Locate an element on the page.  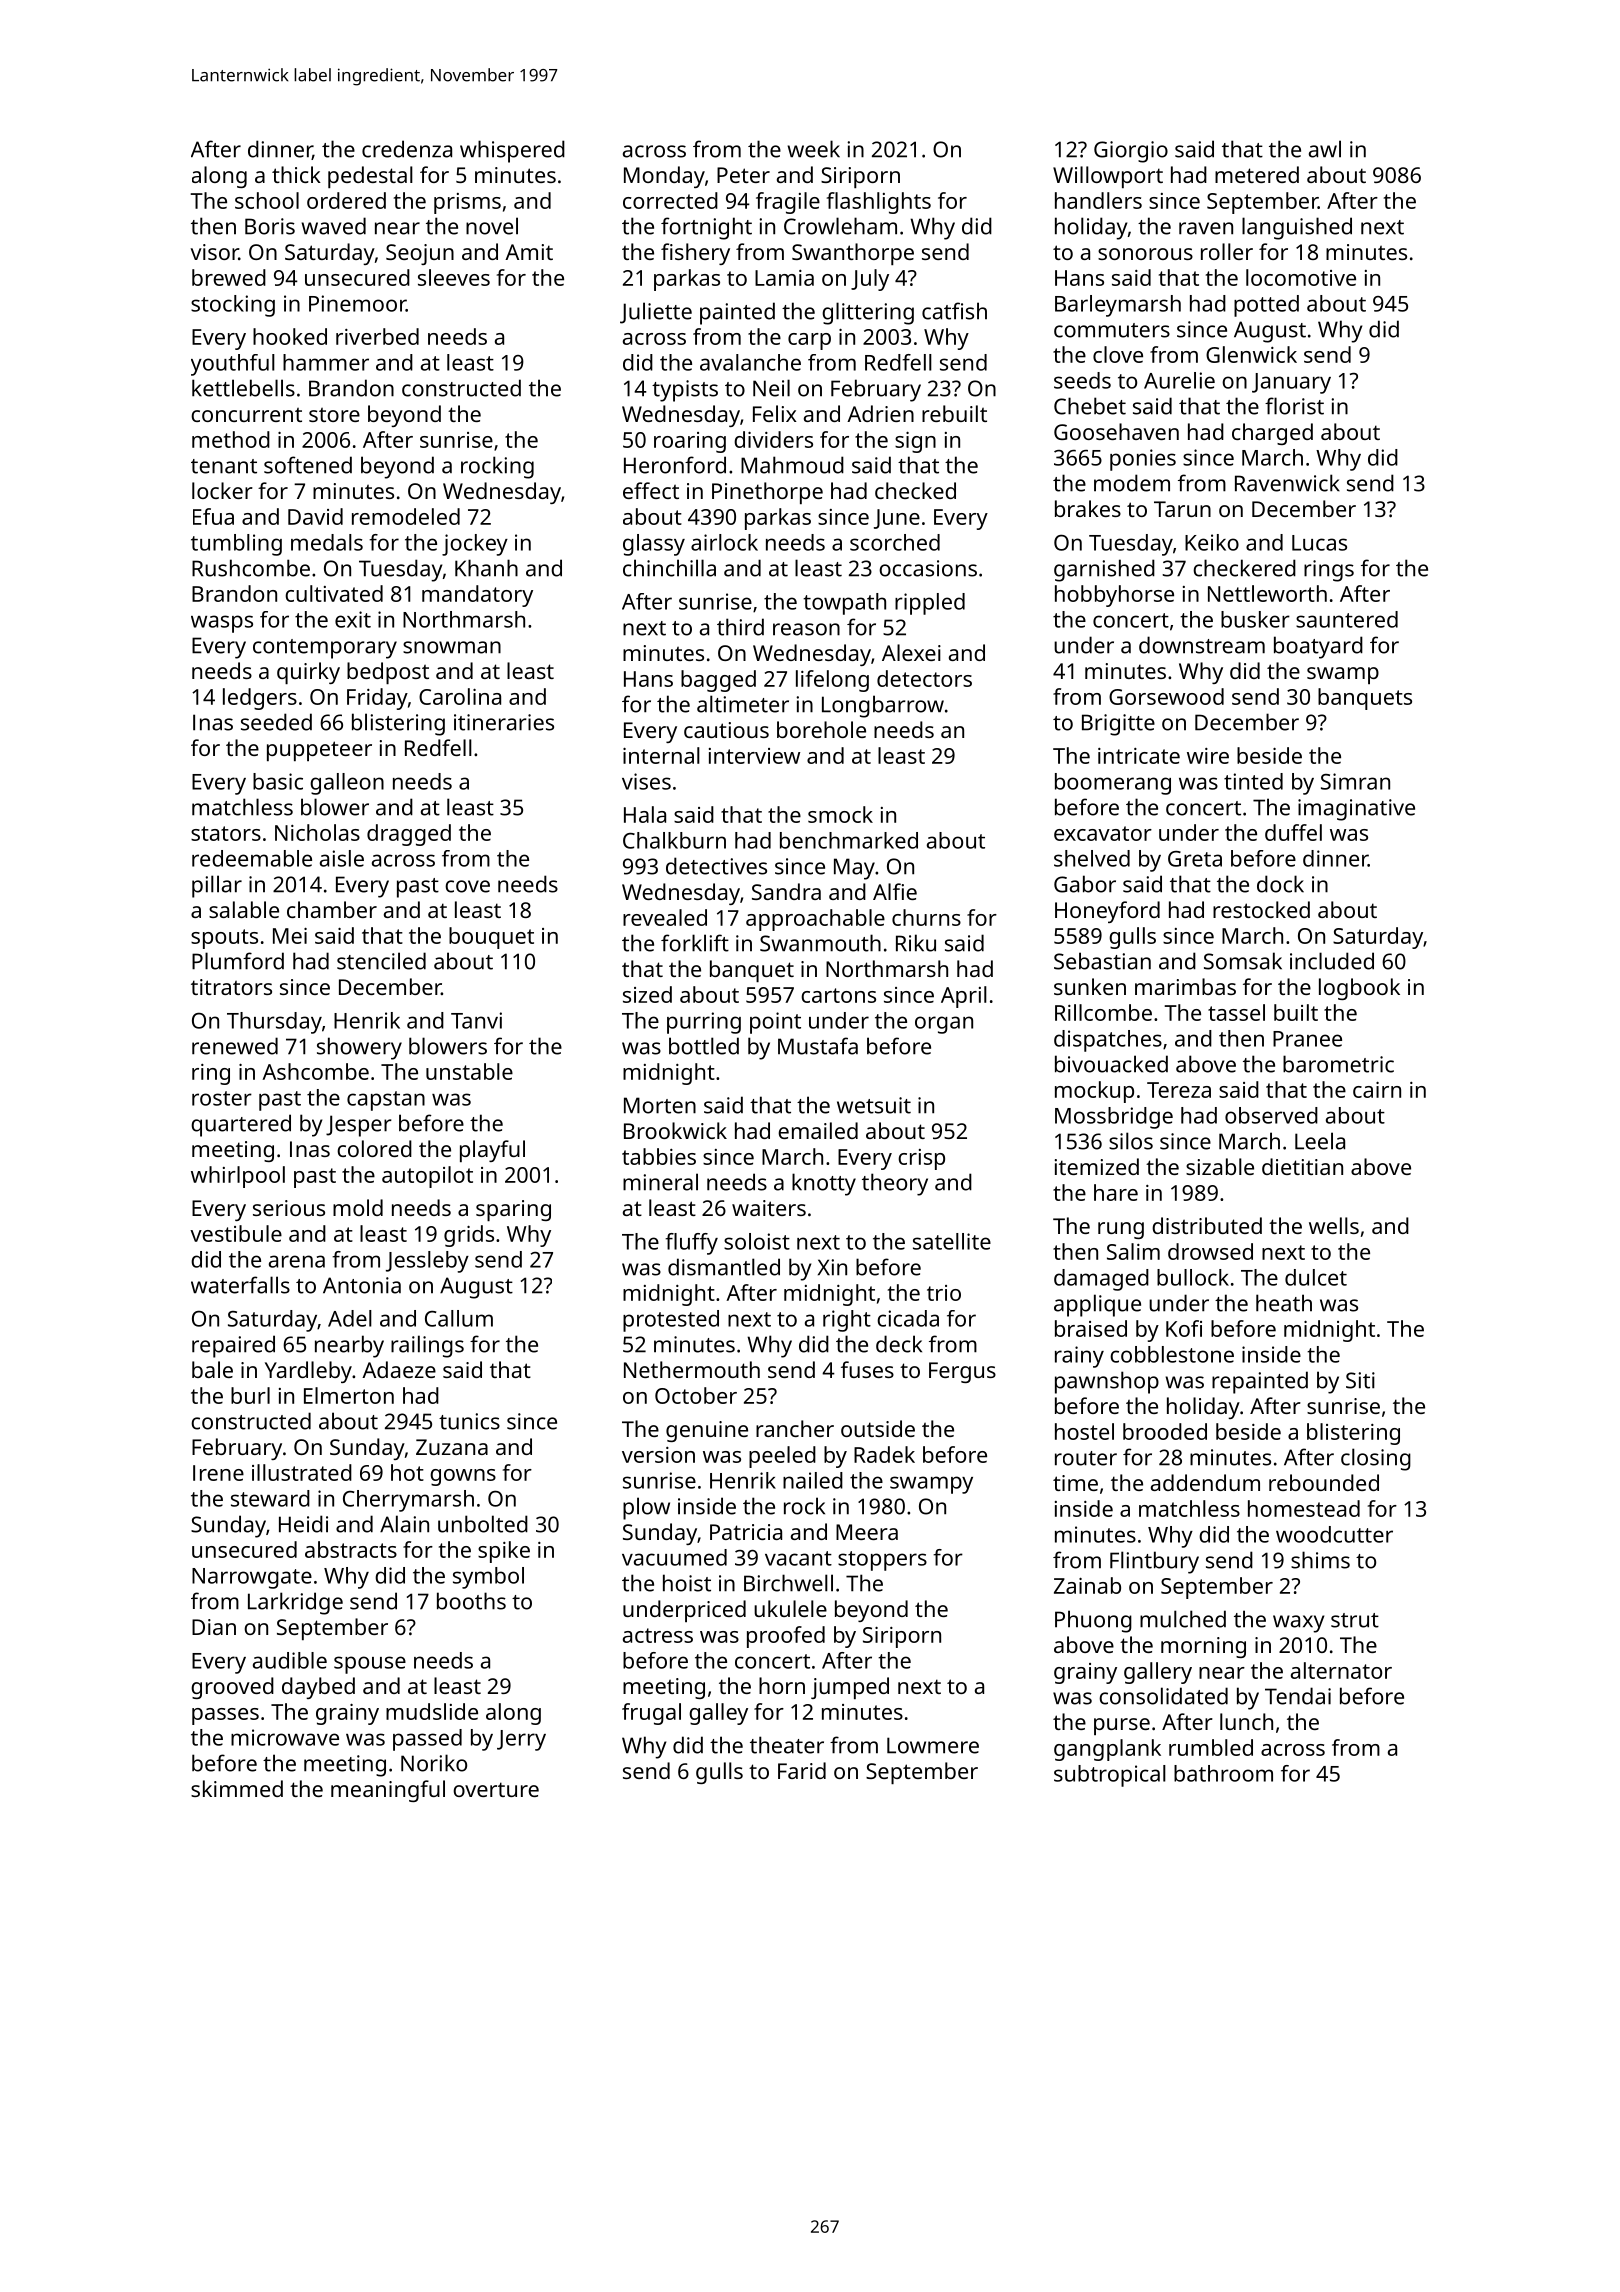
mold is located at coordinates (358, 1207).
